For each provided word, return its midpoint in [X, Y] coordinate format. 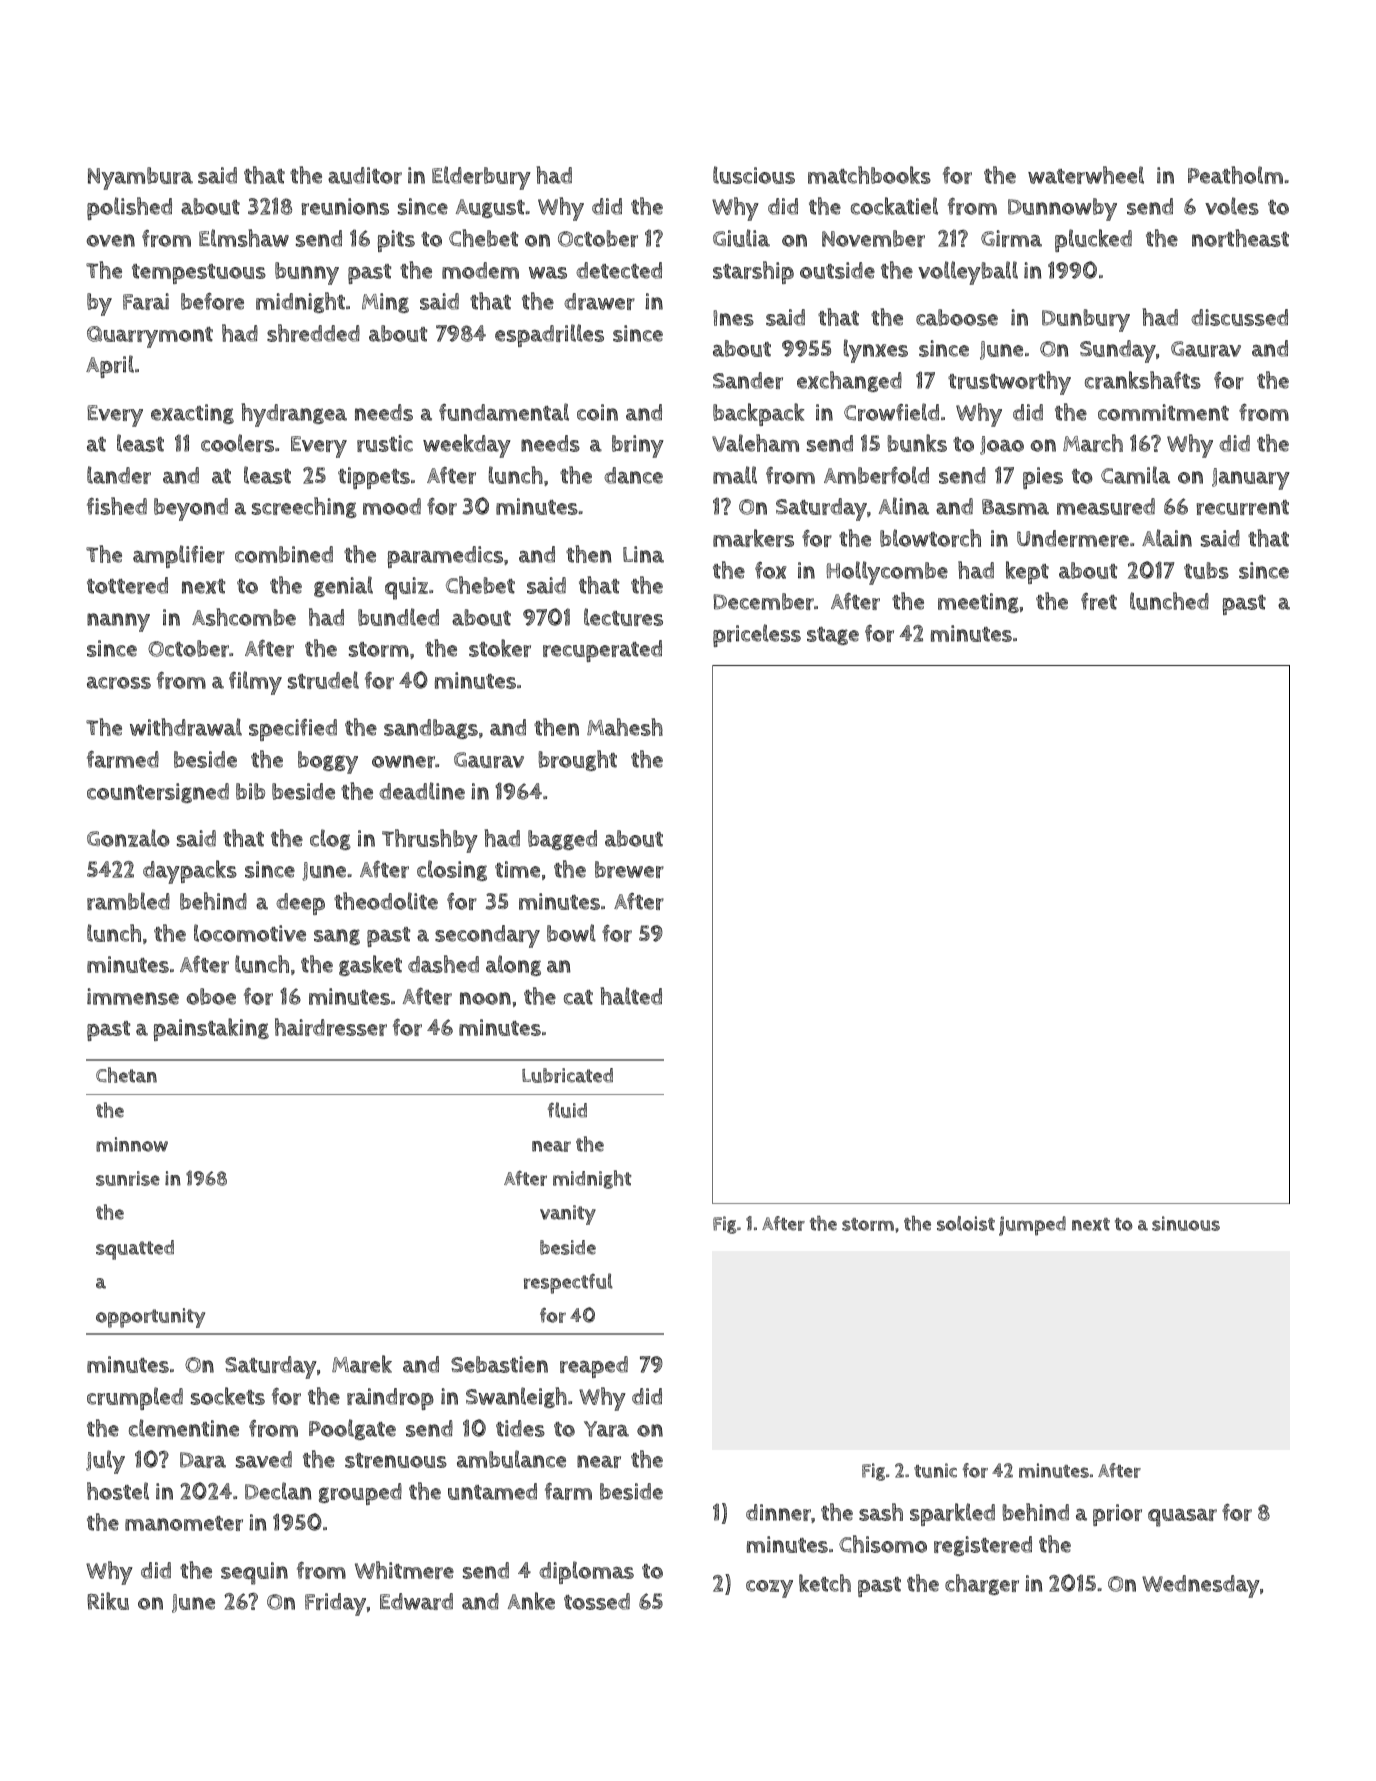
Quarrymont [150, 337]
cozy [769, 1589]
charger [982, 1584]
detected [619, 270]
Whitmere [404, 1570]
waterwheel [1086, 175]
